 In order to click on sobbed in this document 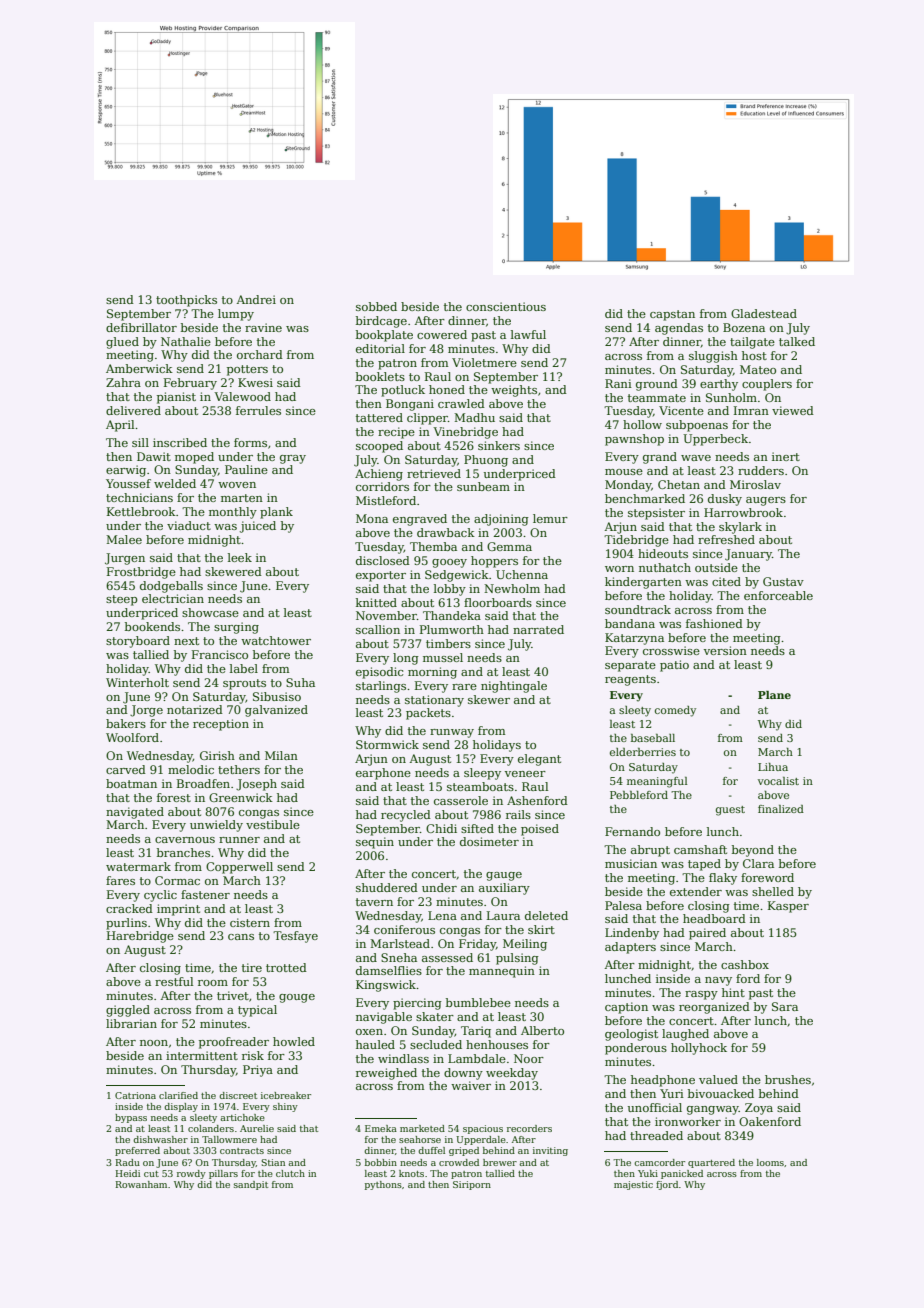, I will do `click(376, 306)`.
